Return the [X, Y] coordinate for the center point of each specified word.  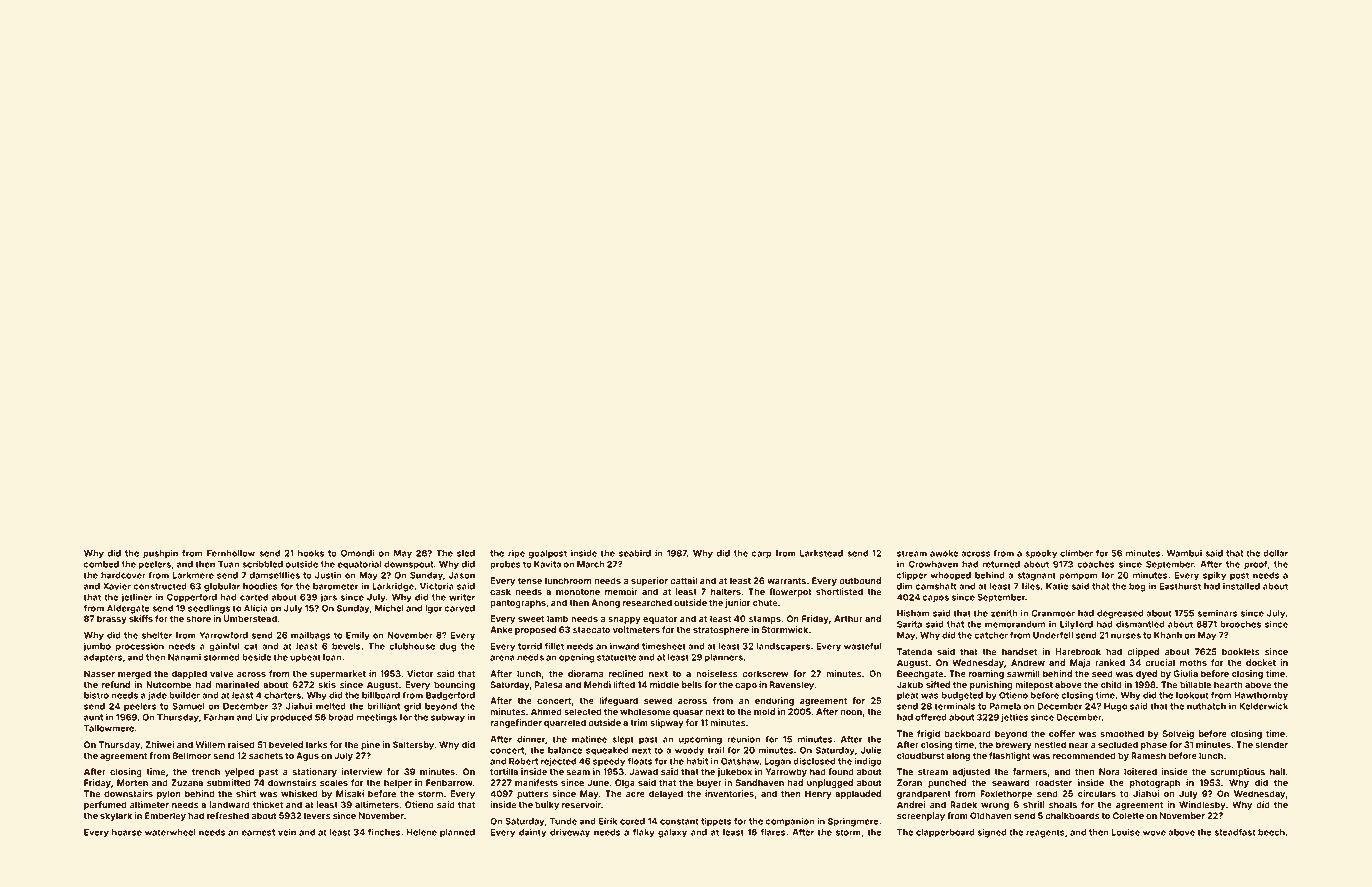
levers [317, 815]
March [590, 564]
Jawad [643, 771]
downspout [408, 565]
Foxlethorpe [1006, 794]
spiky [1214, 576]
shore [198, 618]
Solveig [1178, 734]
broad [341, 717]
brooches [1240, 624]
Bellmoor [192, 755]
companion [790, 822]
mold [764, 711]
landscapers [783, 647]
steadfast [1234, 832]
